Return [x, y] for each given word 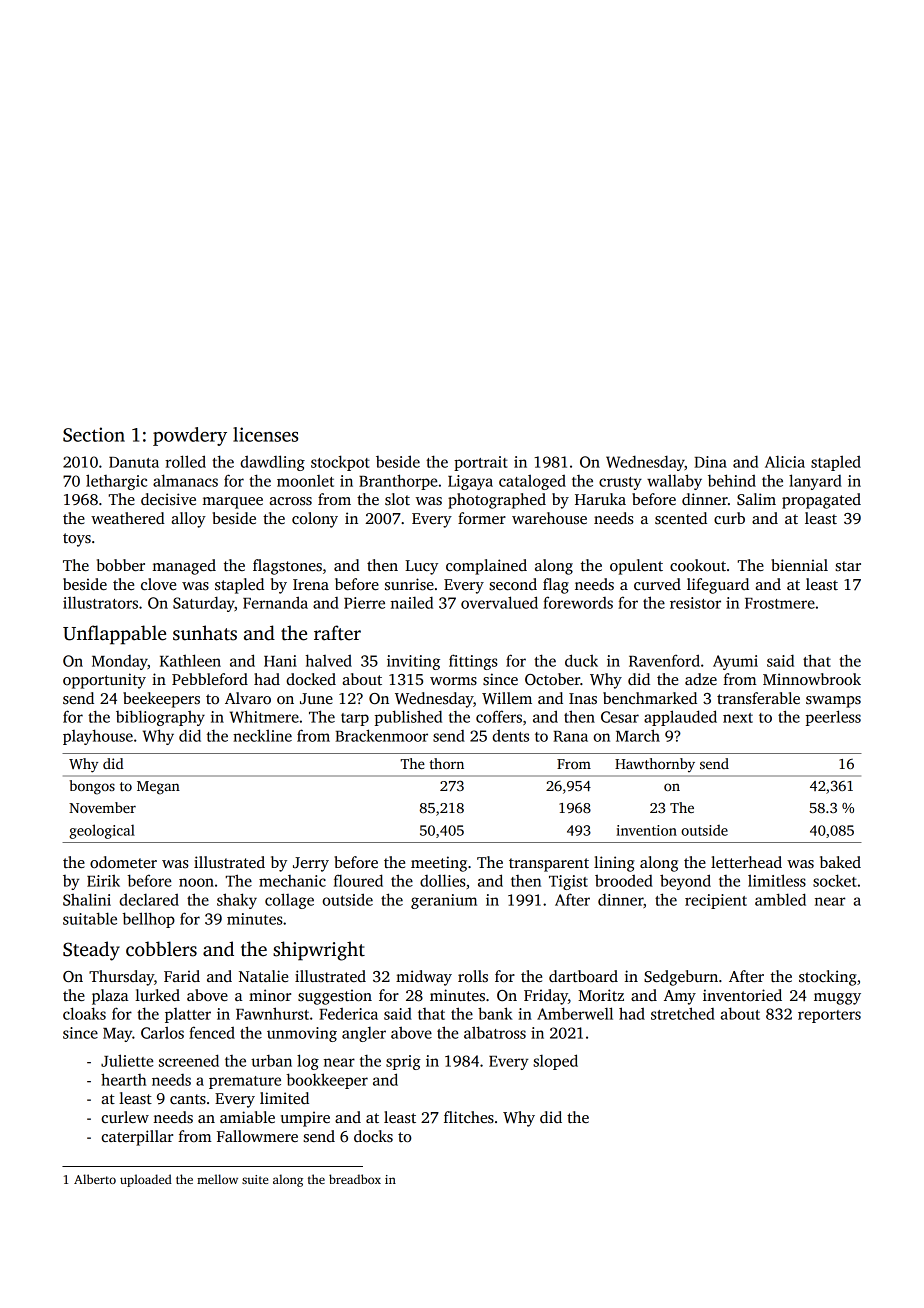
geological [102, 831]
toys [77, 540]
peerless [833, 718]
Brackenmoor [382, 735]
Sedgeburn [681, 978]
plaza [110, 997]
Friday [546, 997]
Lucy [421, 567]
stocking [828, 978]
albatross [495, 1032]
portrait [481, 463]
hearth [123, 1079]
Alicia [785, 462]
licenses [265, 434]
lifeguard [718, 586]
